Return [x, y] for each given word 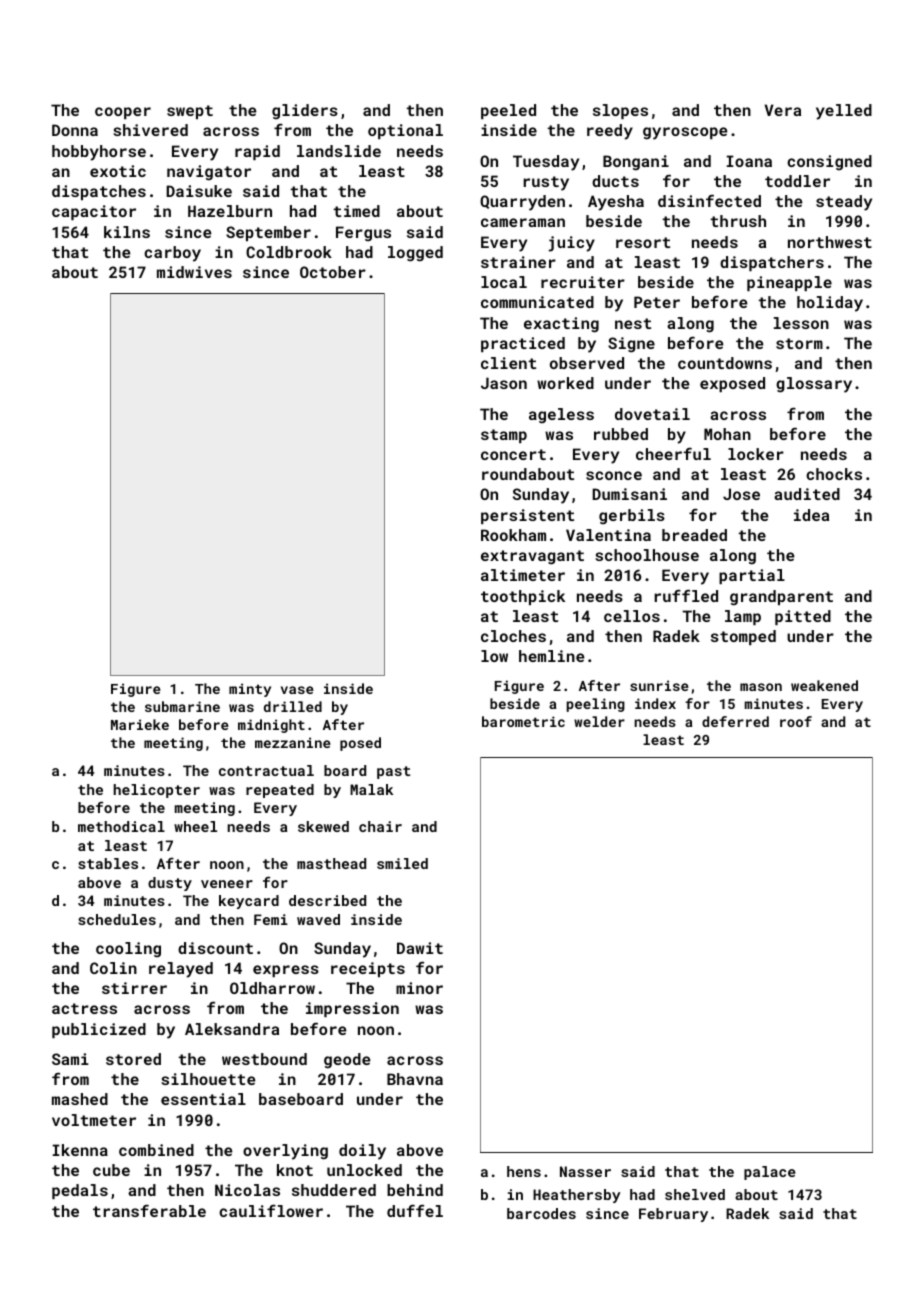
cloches [513, 636]
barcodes [541, 1213]
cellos [632, 616]
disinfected [709, 200]
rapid [257, 152]
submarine [182, 706]
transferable [149, 1210]
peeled [508, 111]
